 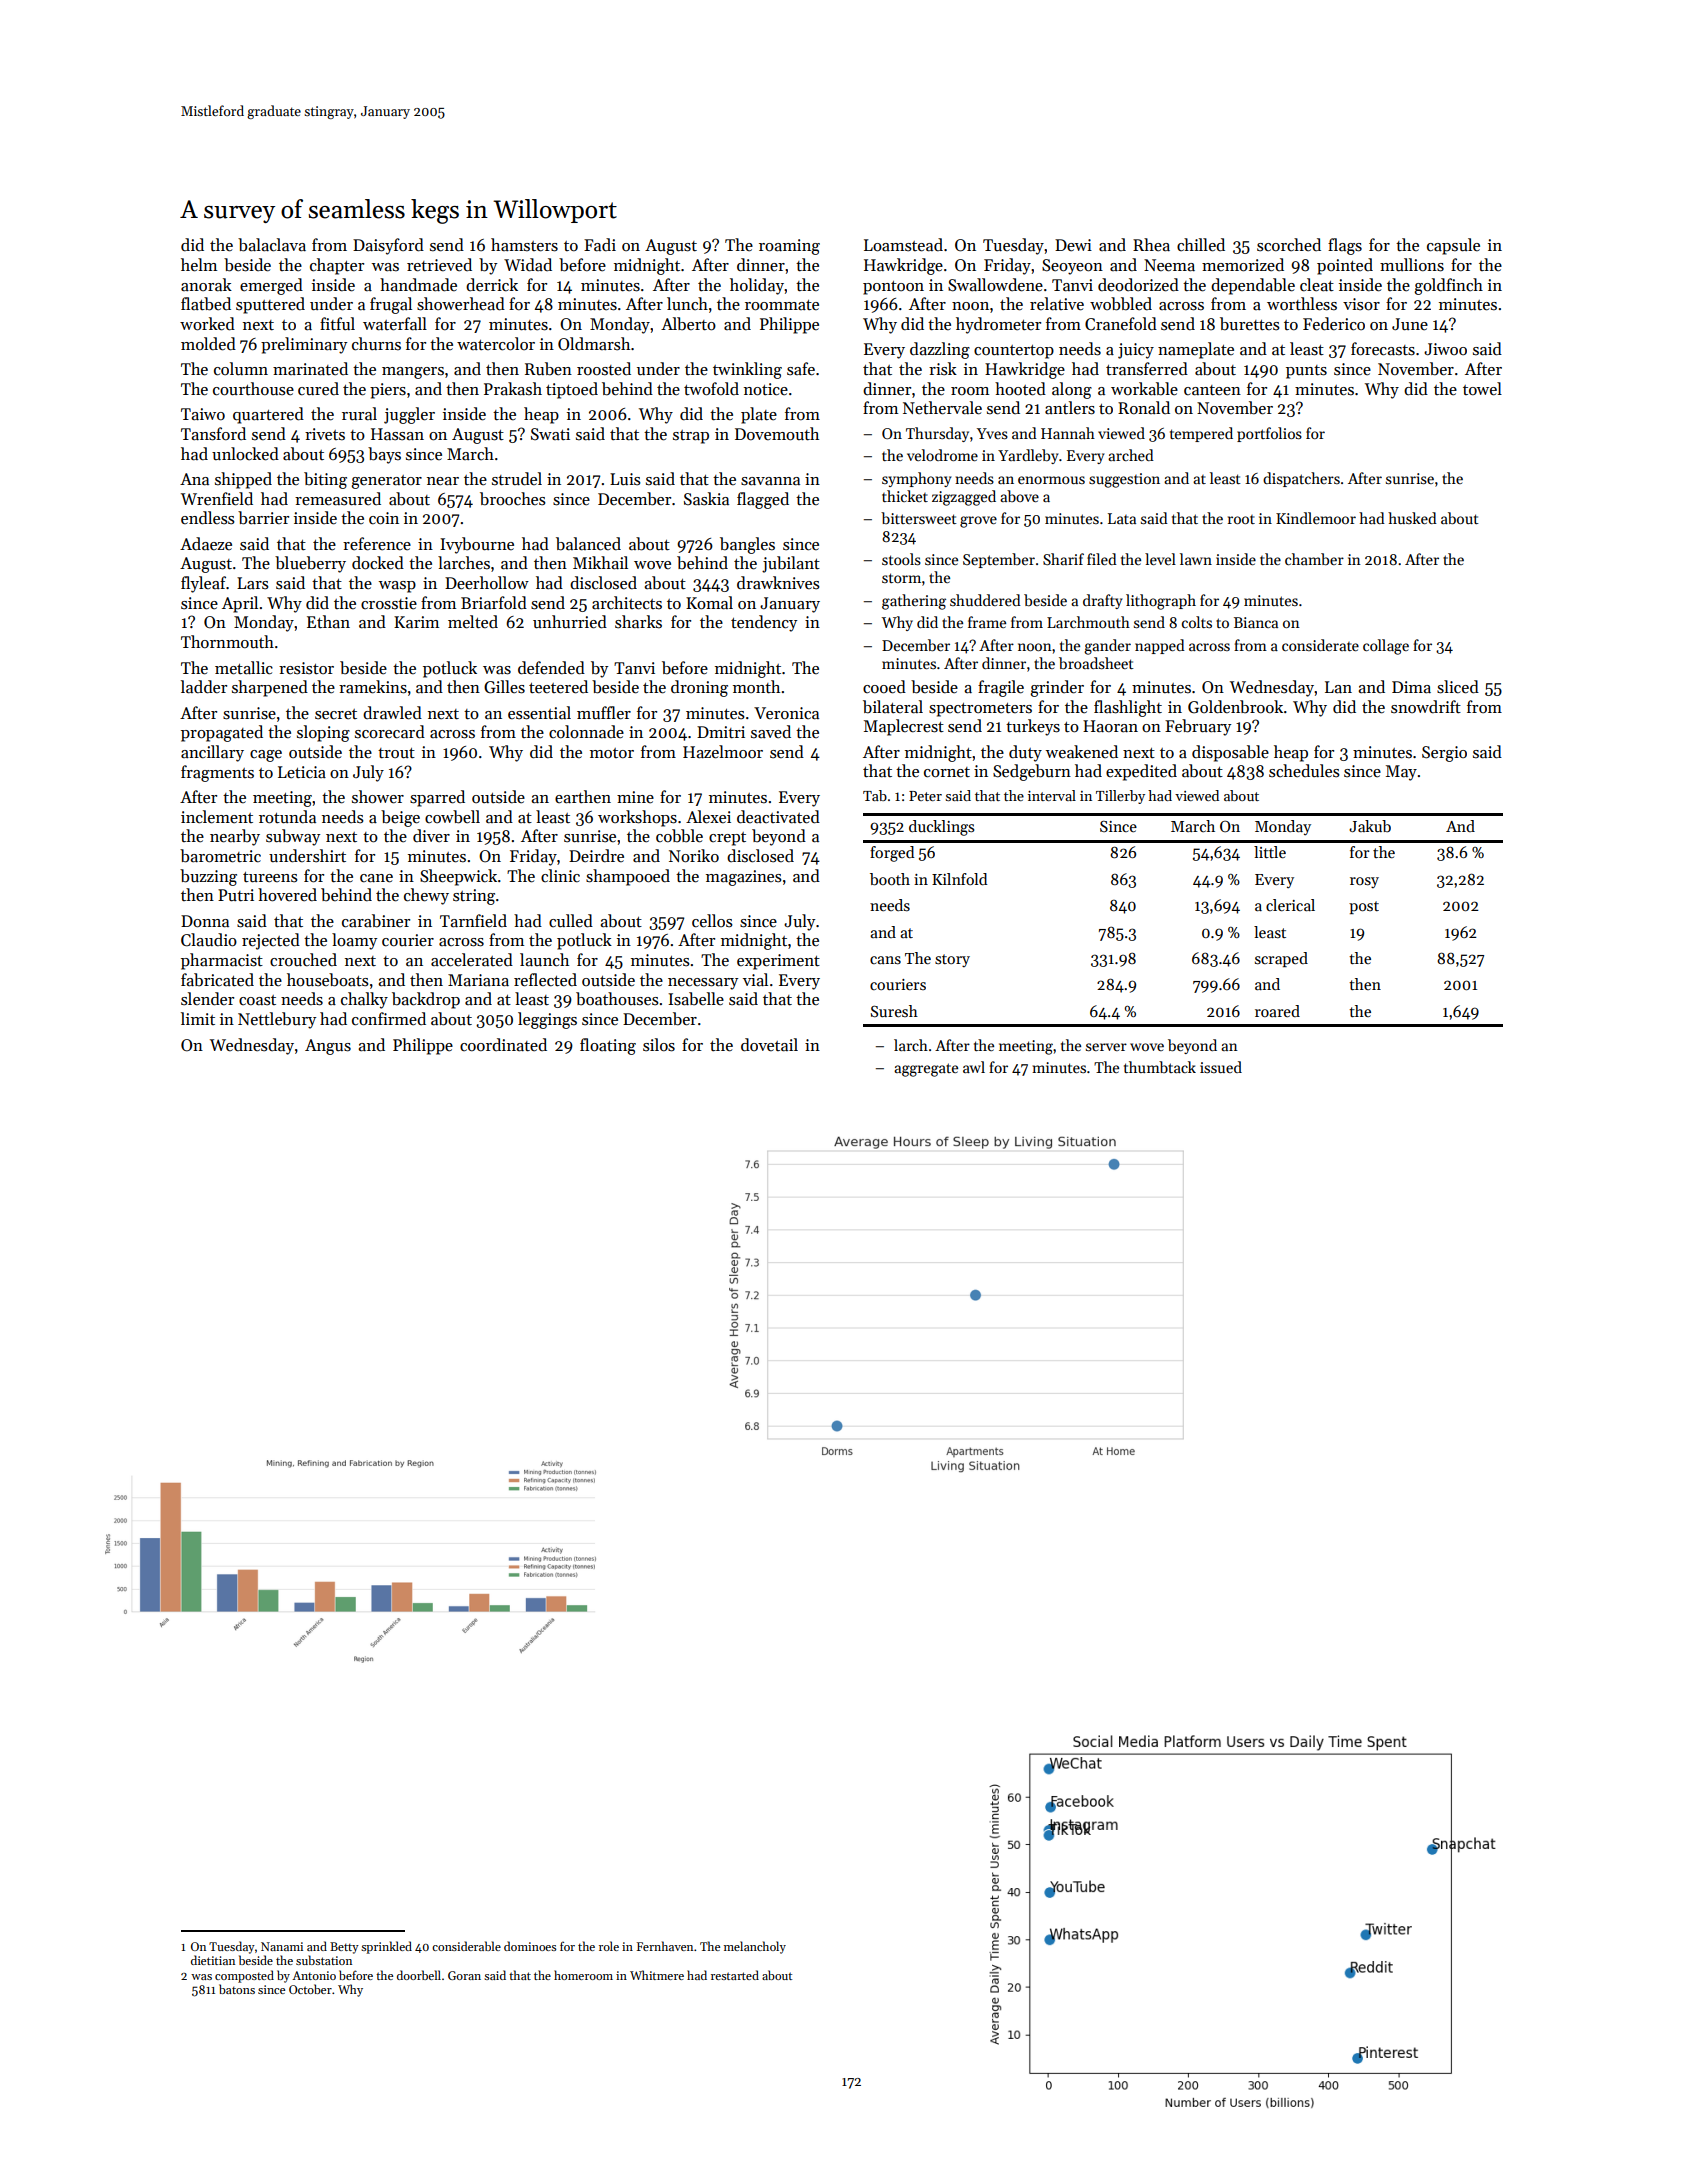 What do you see at coordinates (735, 1975) in the document?
I see `restarted` at bounding box center [735, 1975].
